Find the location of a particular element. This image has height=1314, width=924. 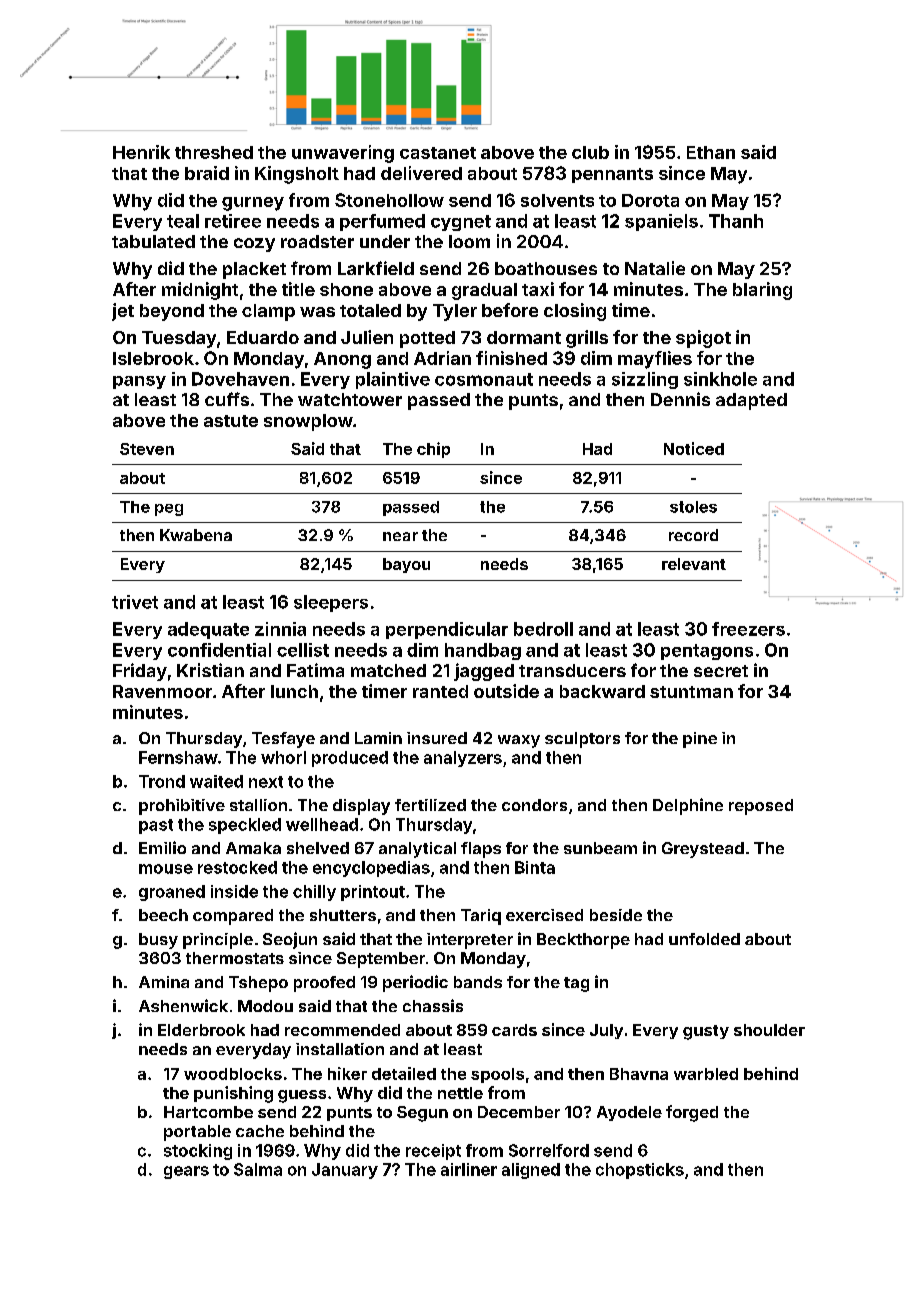

woodblocks is located at coordinates (233, 1074).
